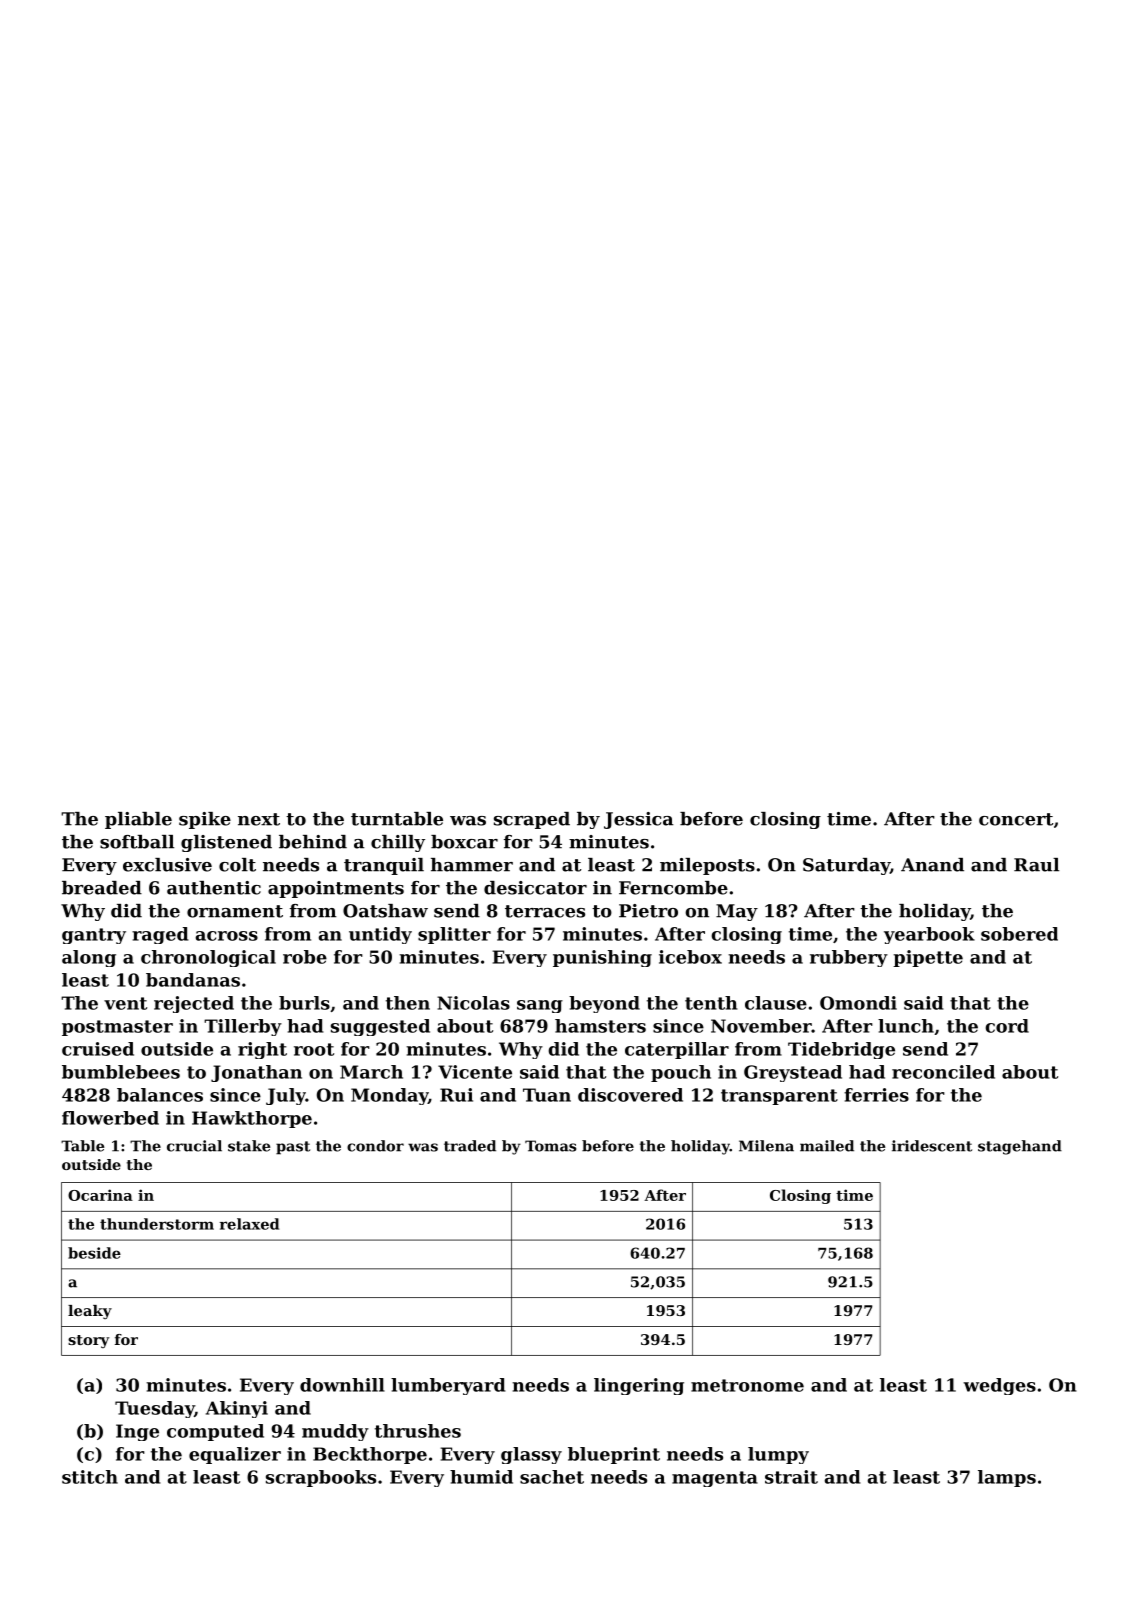  What do you see at coordinates (778, 1455) in the screenshot?
I see `lumpy` at bounding box center [778, 1455].
